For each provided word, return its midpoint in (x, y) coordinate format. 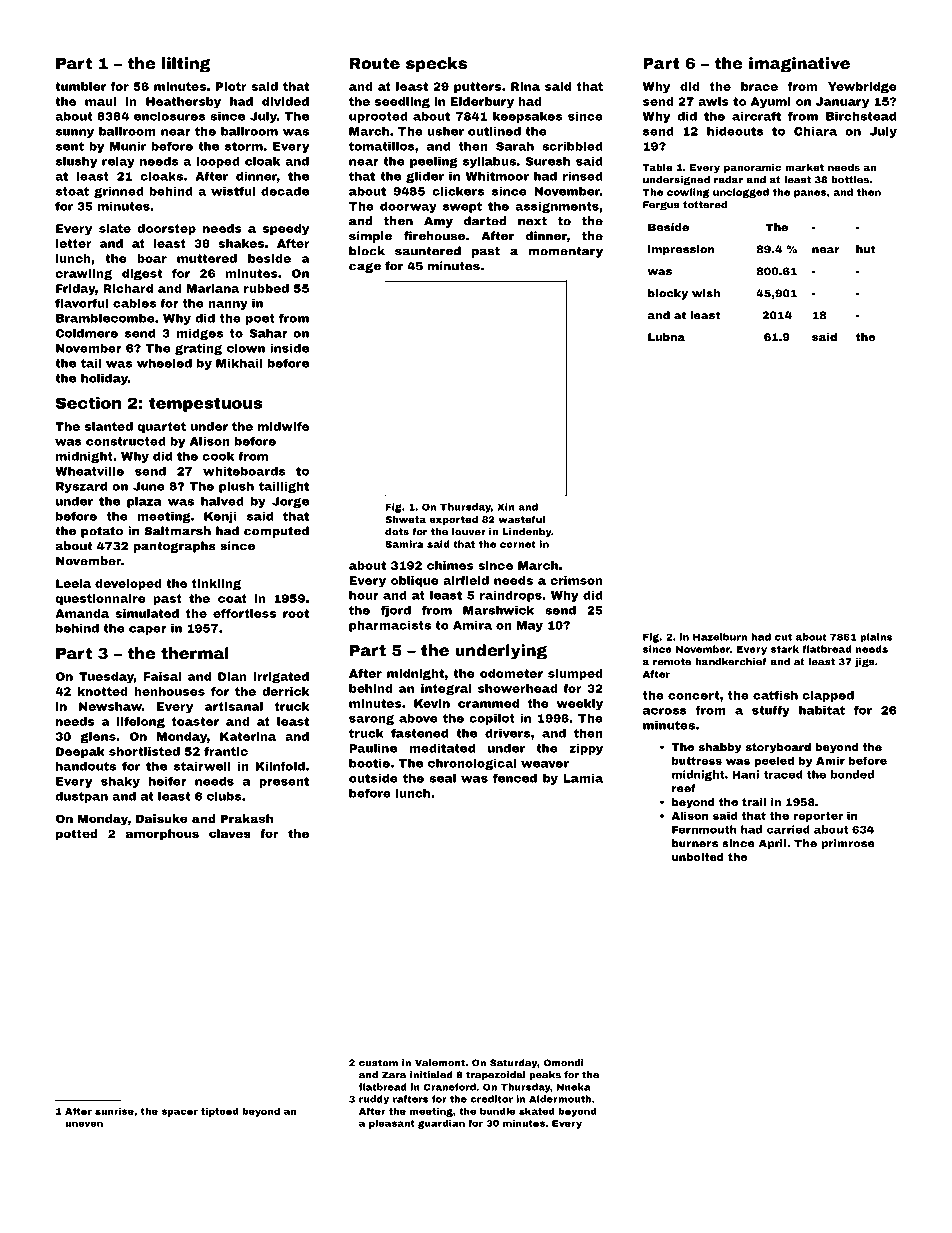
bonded (852, 774)
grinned (119, 192)
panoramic (752, 168)
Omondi (563, 1063)
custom (378, 1063)
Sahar (268, 333)
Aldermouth (560, 1099)
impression (681, 250)
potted (77, 835)
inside (289, 348)
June (149, 486)
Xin (506, 507)
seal (442, 778)
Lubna (666, 337)
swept (462, 207)
